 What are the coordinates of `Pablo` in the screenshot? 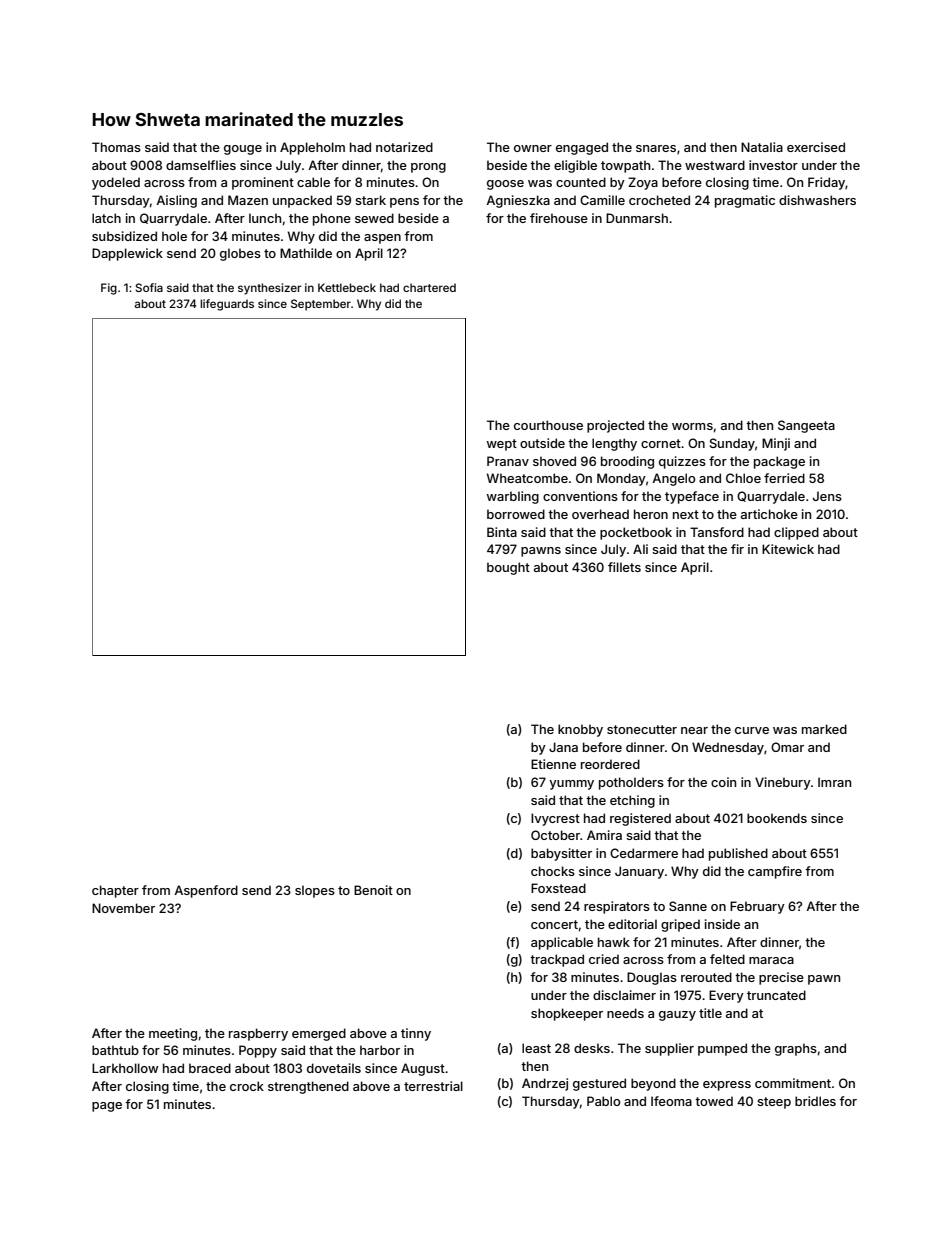 It's located at (603, 1101).
